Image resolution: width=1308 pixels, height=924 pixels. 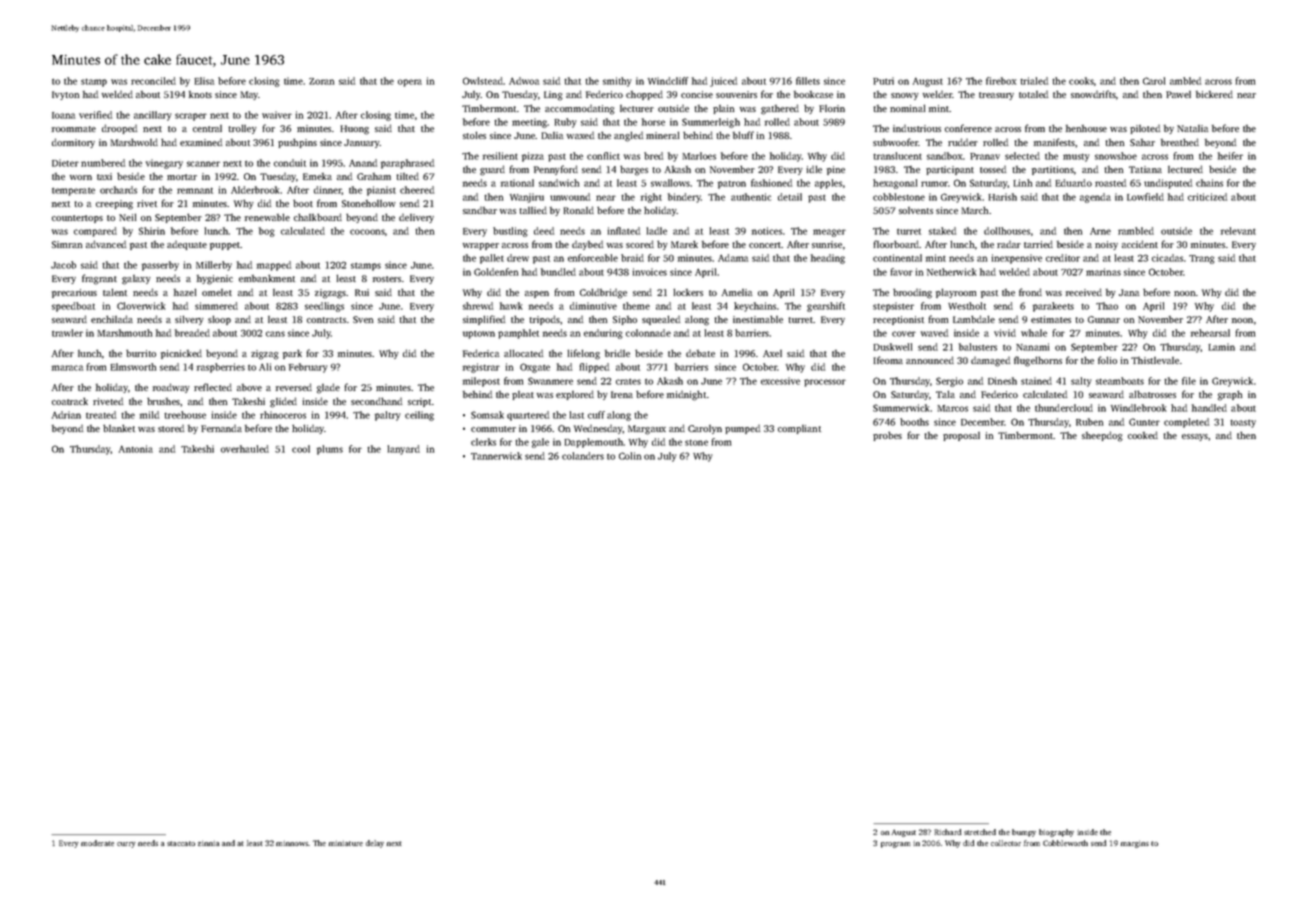 I want to click on Owlstead, so click(x=483, y=81).
